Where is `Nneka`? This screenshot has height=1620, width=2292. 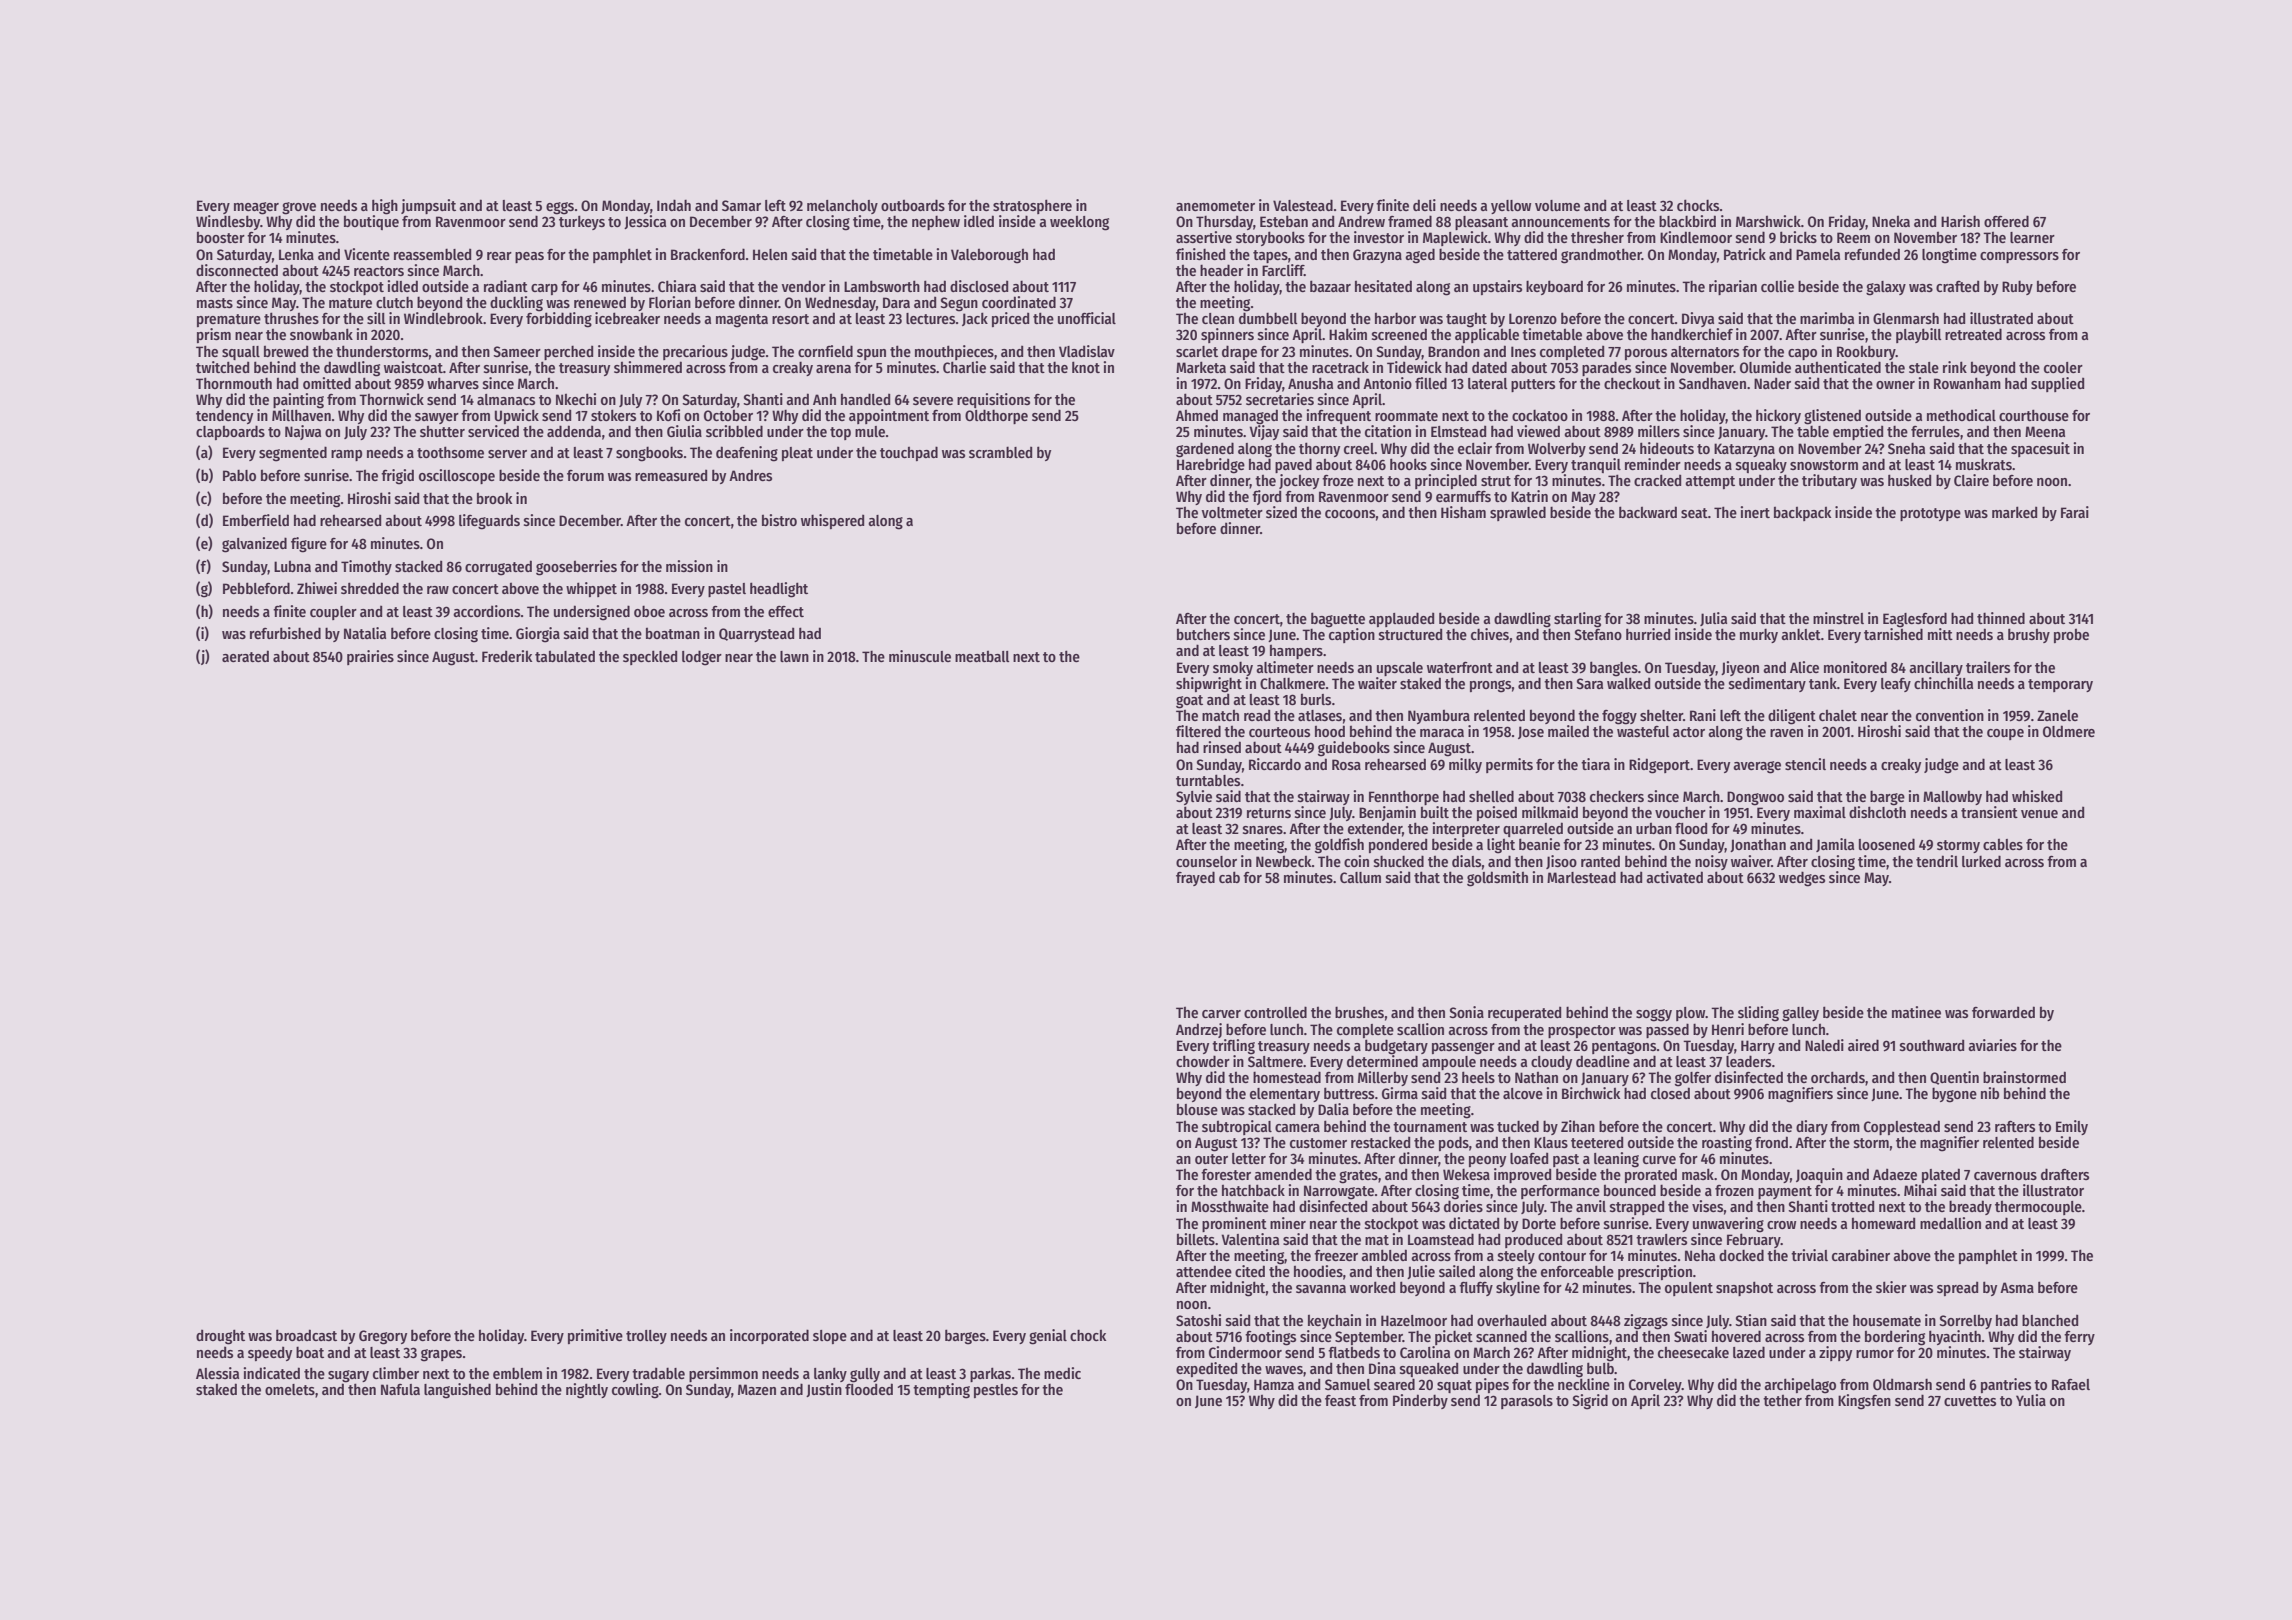 Nneka is located at coordinates (1891, 221).
